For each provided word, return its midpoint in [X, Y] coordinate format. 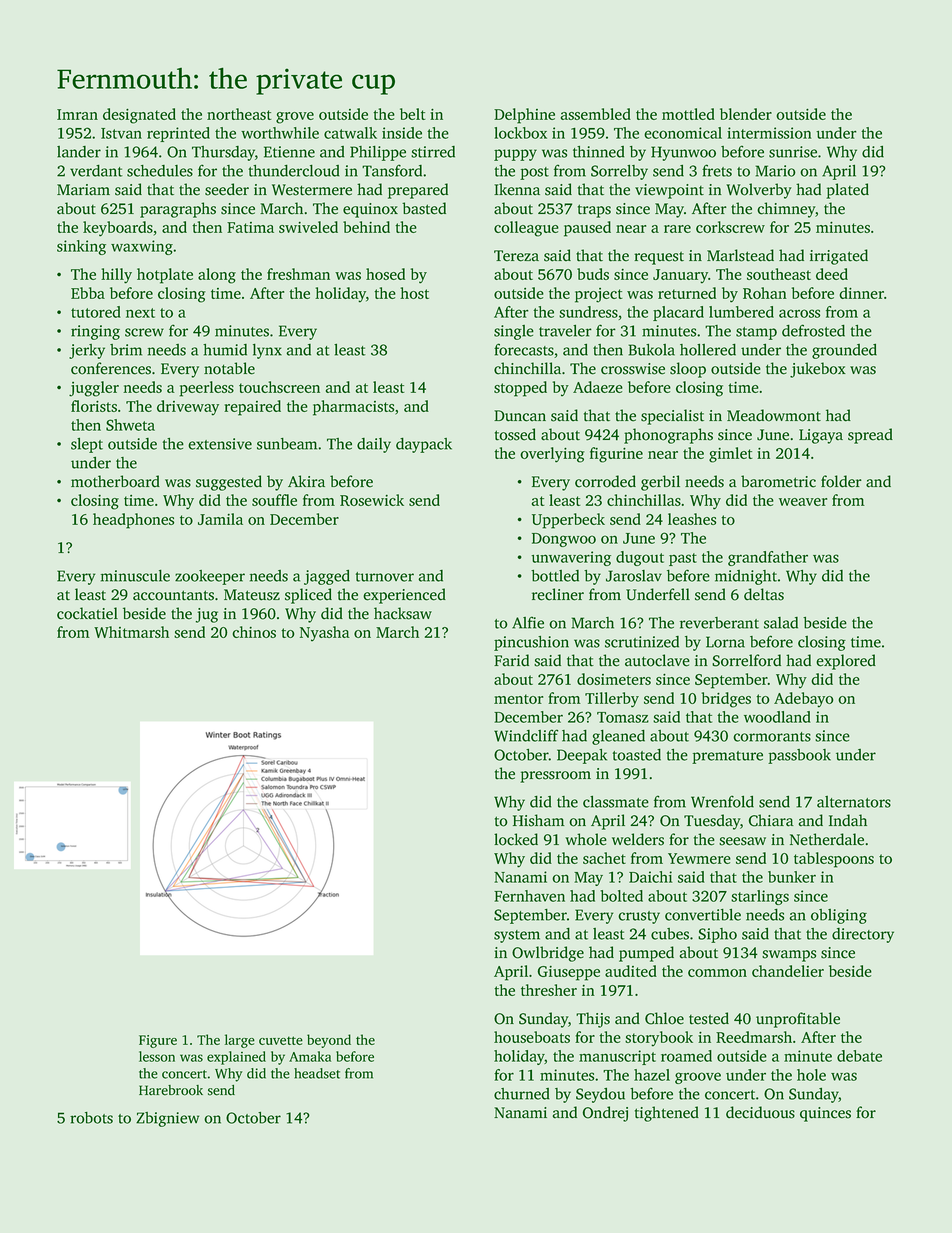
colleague [526, 229]
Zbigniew [167, 1119]
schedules [160, 171]
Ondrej [605, 1114]
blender [746, 114]
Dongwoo [564, 540]
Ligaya [821, 436]
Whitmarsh [131, 632]
